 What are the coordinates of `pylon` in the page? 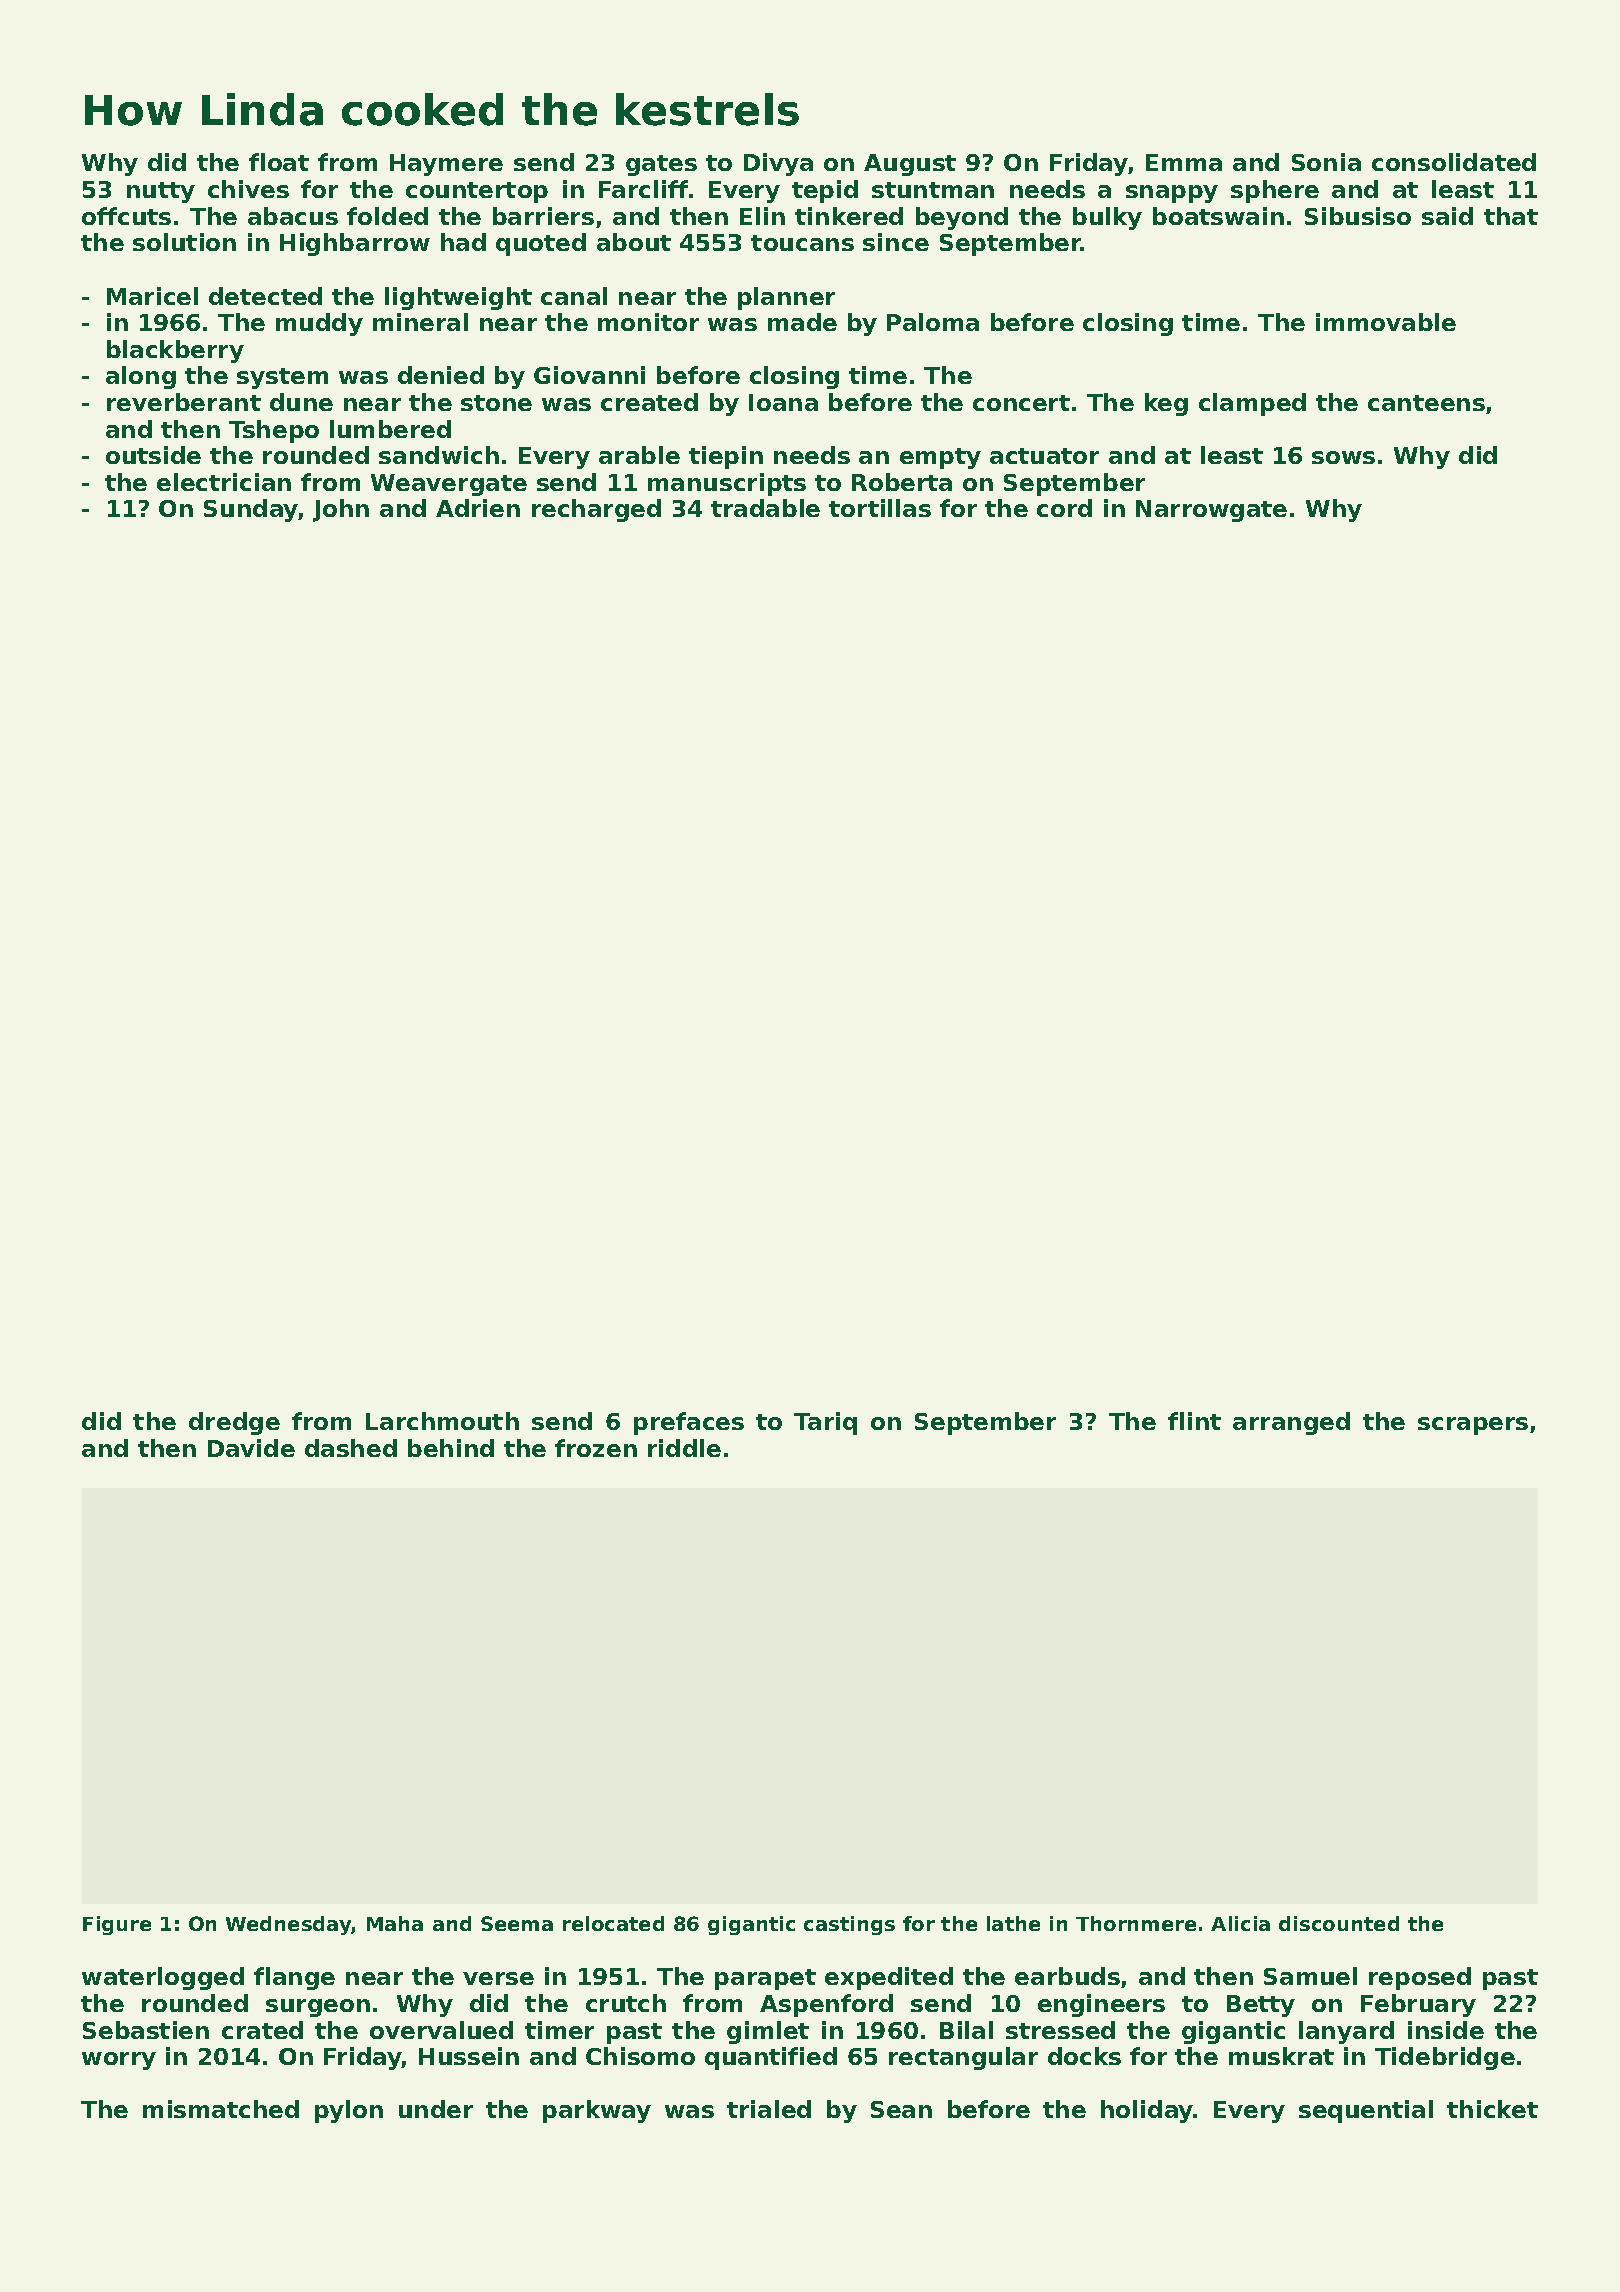 It's located at (349, 2111).
